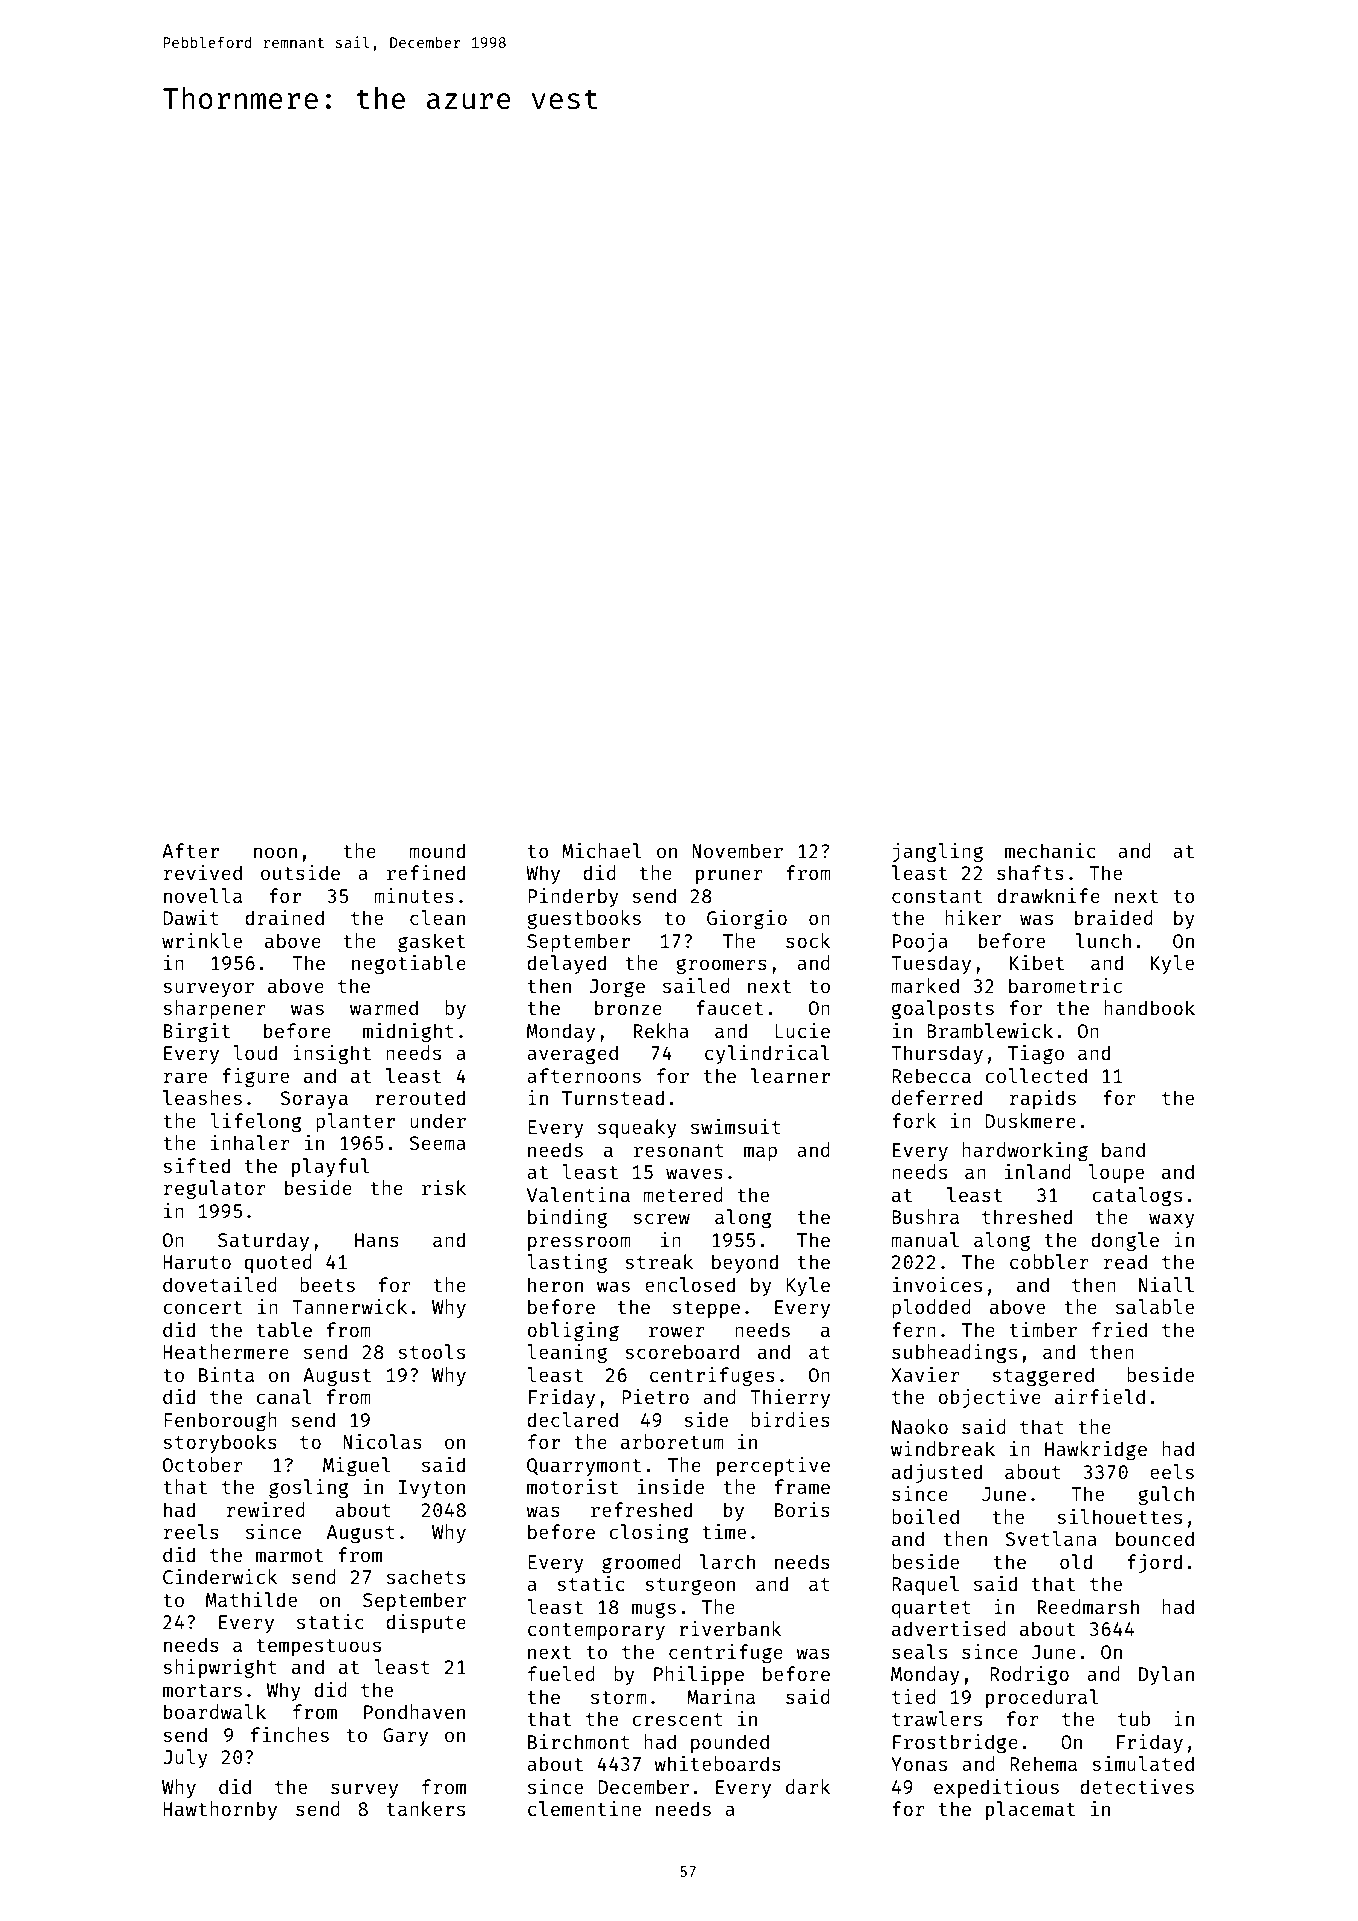  What do you see at coordinates (426, 1576) in the screenshot?
I see `sachets` at bounding box center [426, 1576].
